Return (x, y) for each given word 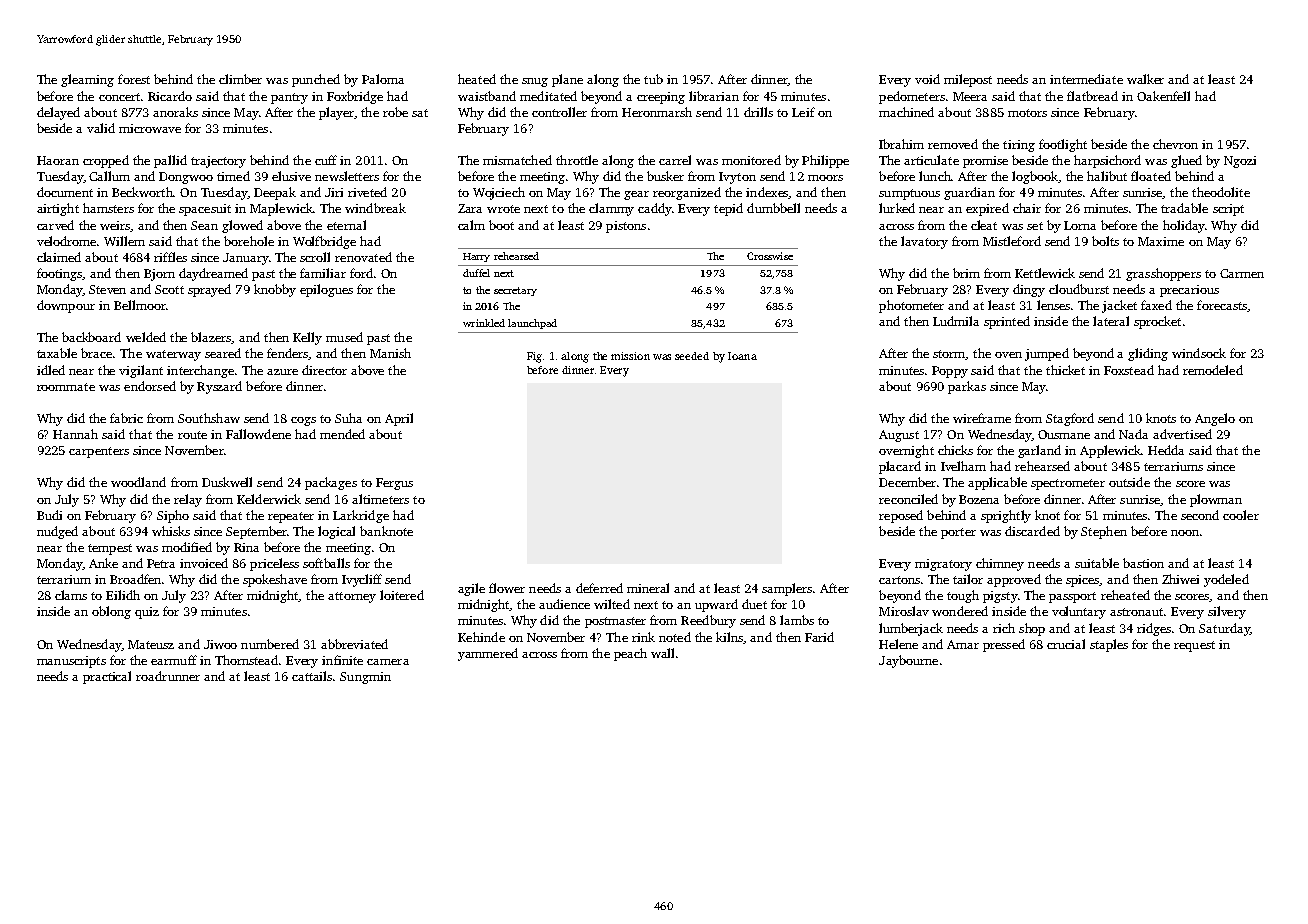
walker (1145, 79)
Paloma (383, 79)
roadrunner (168, 676)
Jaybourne (908, 661)
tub (653, 79)
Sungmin (365, 678)
